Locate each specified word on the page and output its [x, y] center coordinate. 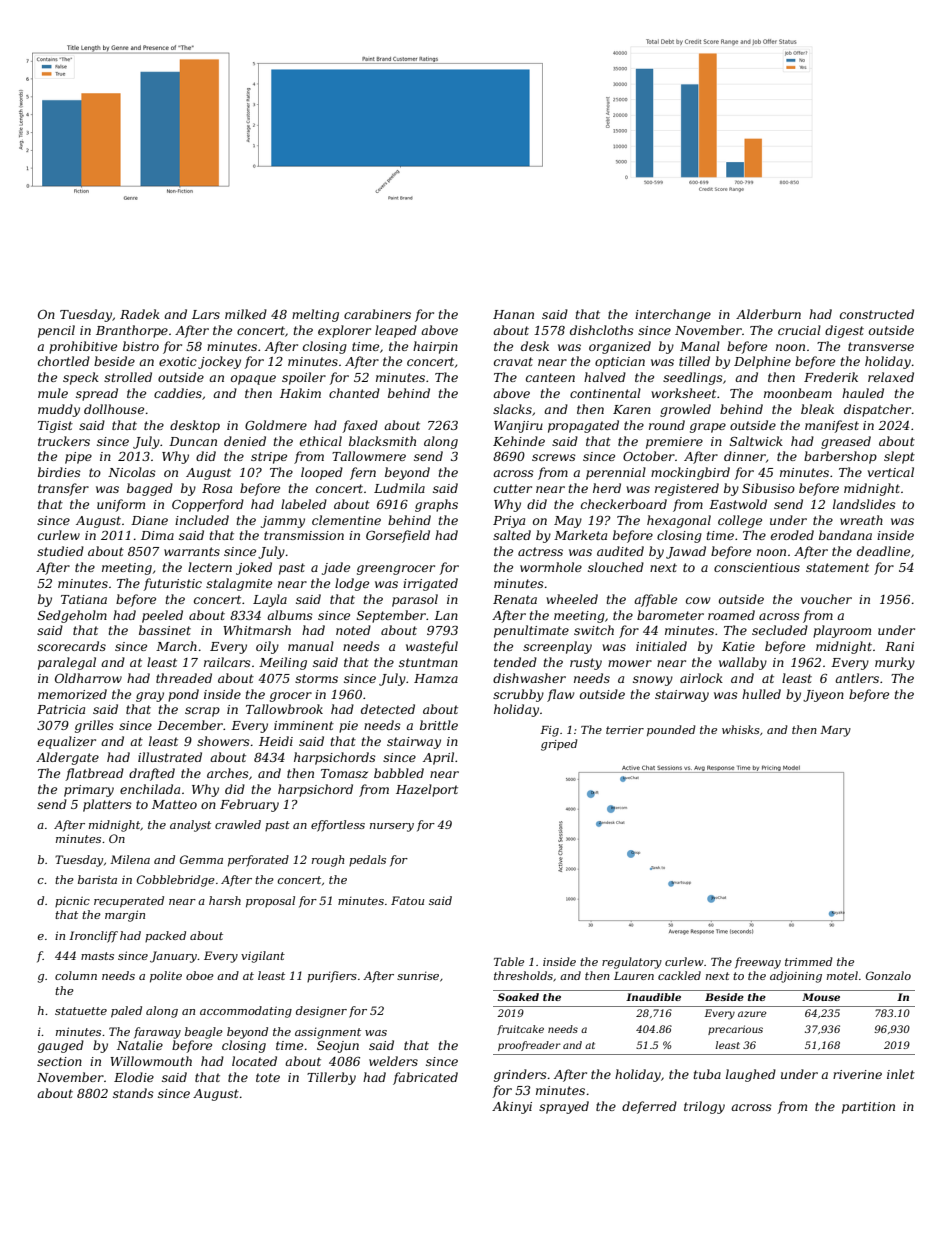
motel [842, 975]
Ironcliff [93, 937]
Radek [140, 314]
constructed [877, 314]
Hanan [513, 314]
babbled [399, 773]
